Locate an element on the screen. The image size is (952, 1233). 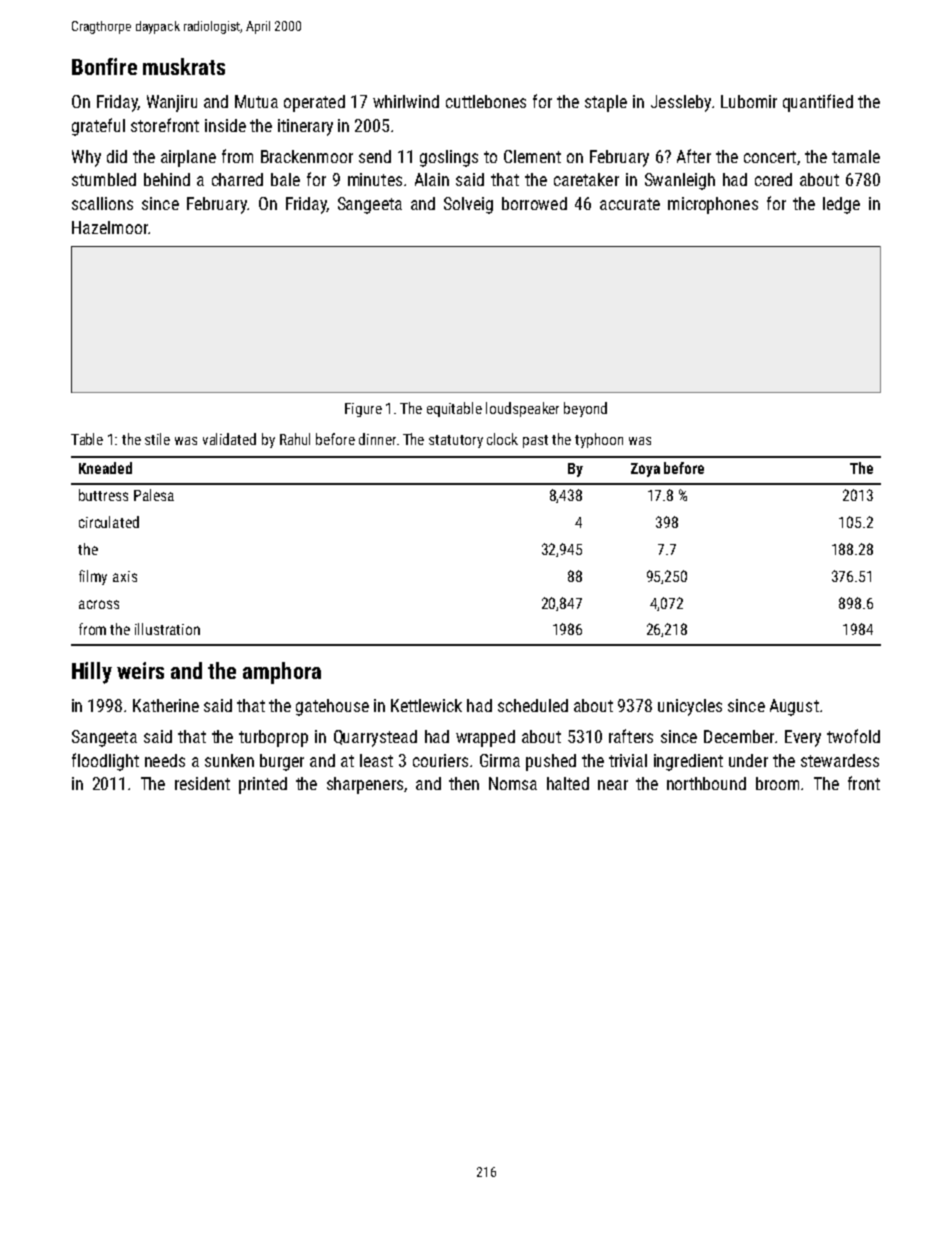
Kneaded is located at coordinates (105, 468).
